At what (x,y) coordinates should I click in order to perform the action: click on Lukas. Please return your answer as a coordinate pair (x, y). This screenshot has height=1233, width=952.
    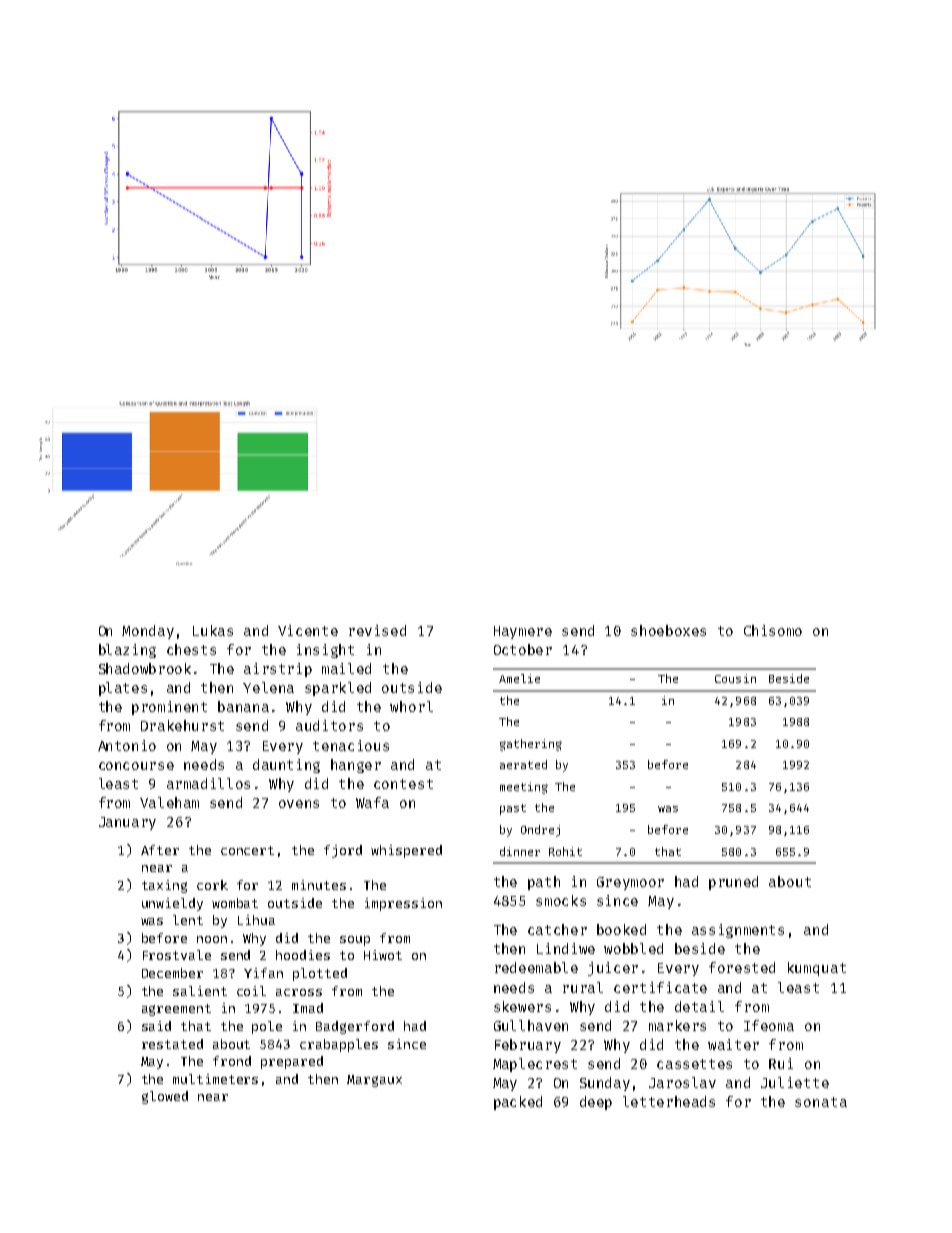
    Looking at the image, I should click on (213, 630).
